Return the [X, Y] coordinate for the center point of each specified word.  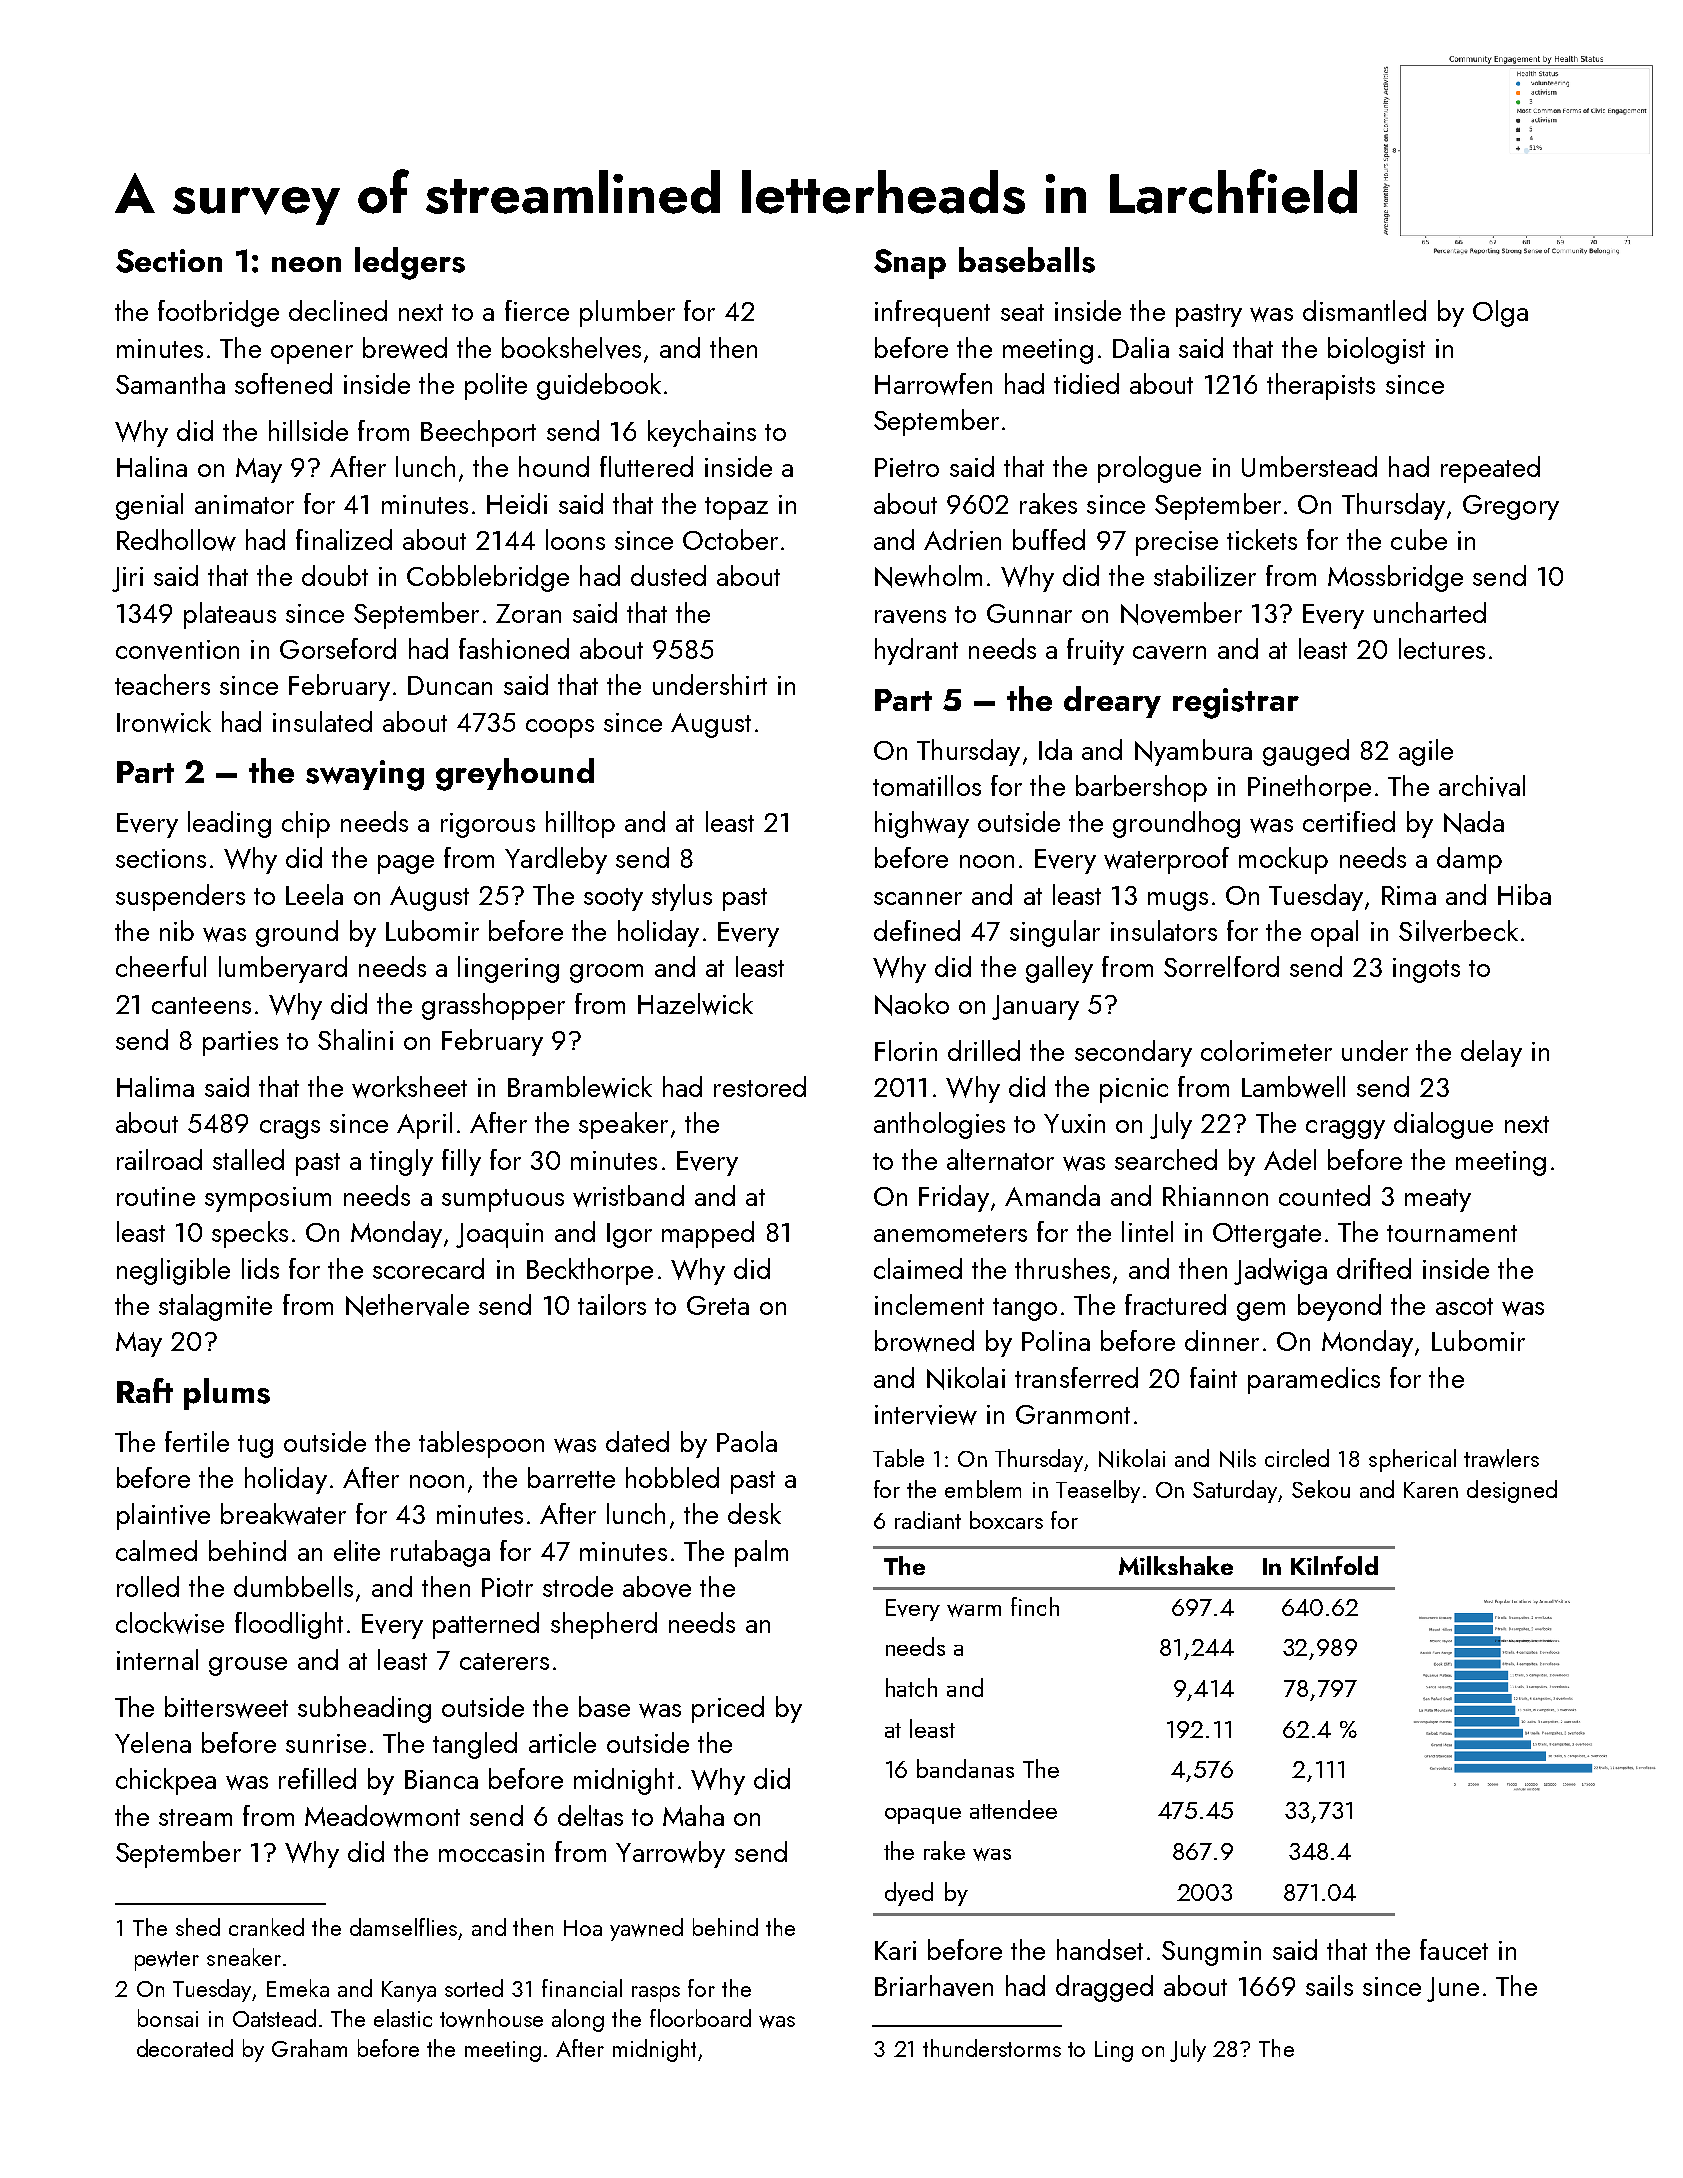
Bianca [441, 1779]
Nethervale [407, 1305]
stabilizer [1205, 575]
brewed [405, 348]
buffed [1049, 539]
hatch [911, 1687]
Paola [747, 1441]
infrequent [932, 313]
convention [177, 650]
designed [1512, 1491]
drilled [984, 1050]
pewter [167, 1961]
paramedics [1314, 1380]
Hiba [1524, 894]
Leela [314, 894]
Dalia [1141, 347]
